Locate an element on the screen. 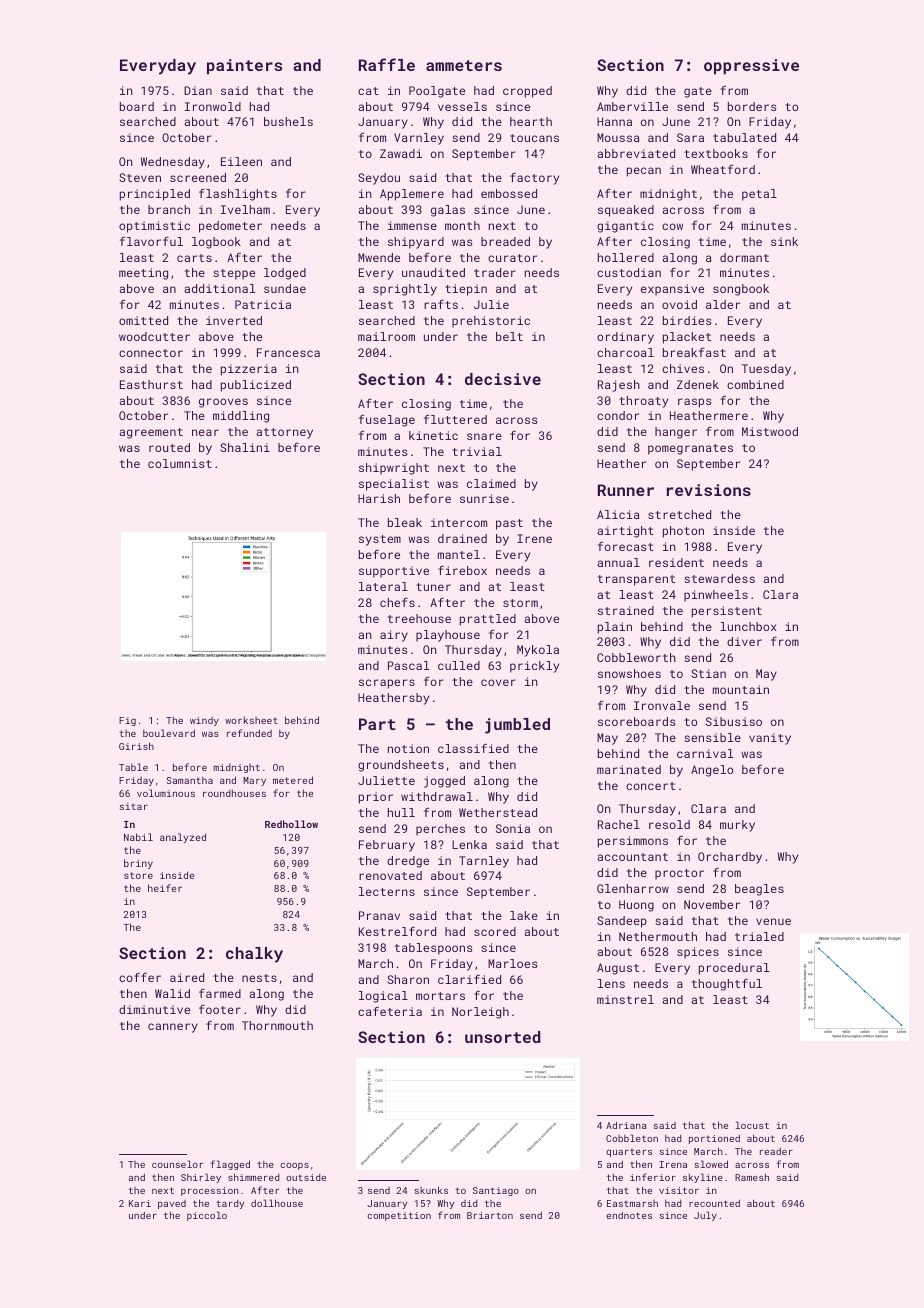  Eileen is located at coordinates (241, 161).
